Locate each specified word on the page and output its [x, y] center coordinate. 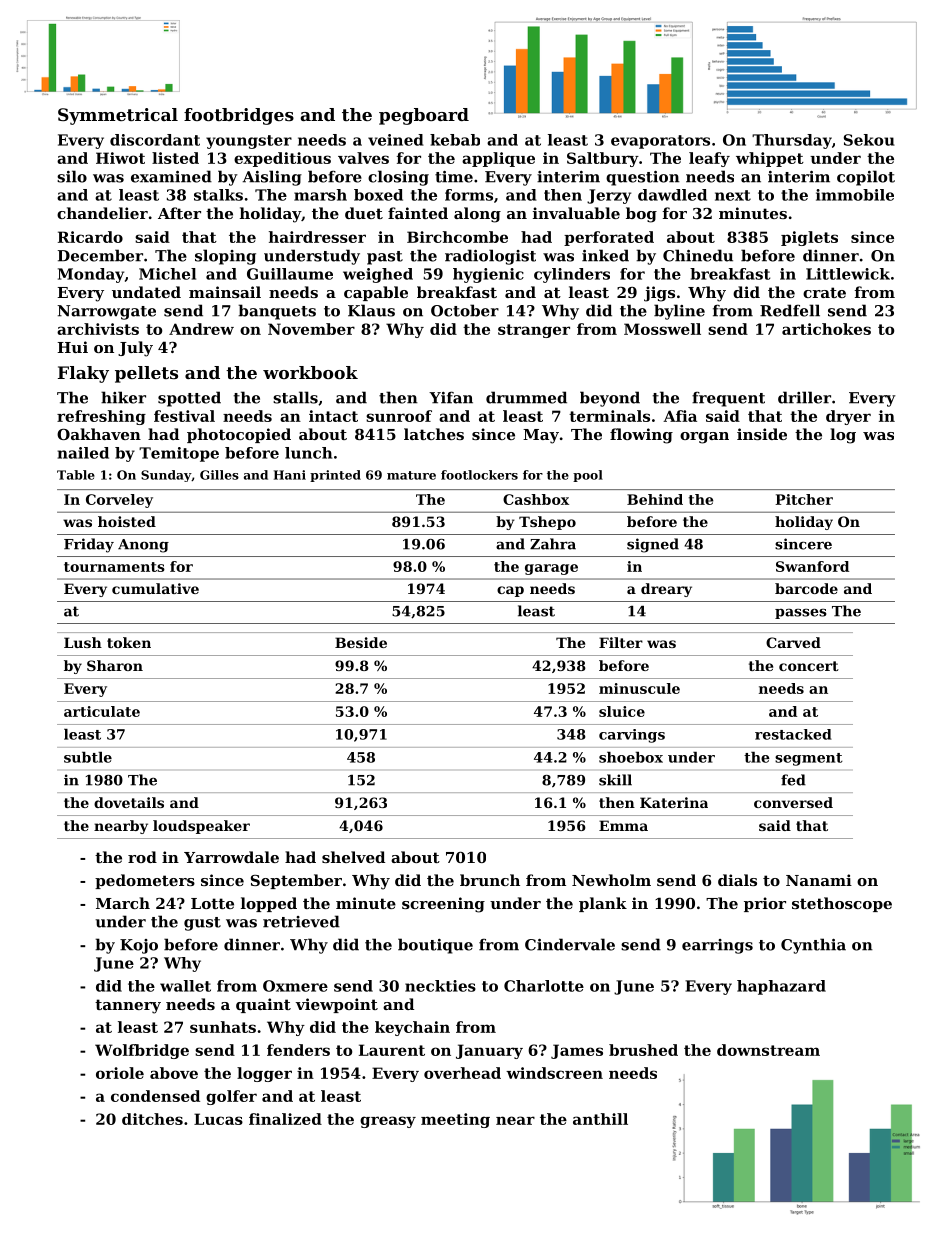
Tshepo [547, 523]
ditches [152, 1119]
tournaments [114, 567]
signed [653, 545]
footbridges [239, 116]
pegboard [424, 116]
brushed [643, 1050]
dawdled [672, 195]
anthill [600, 1119]
